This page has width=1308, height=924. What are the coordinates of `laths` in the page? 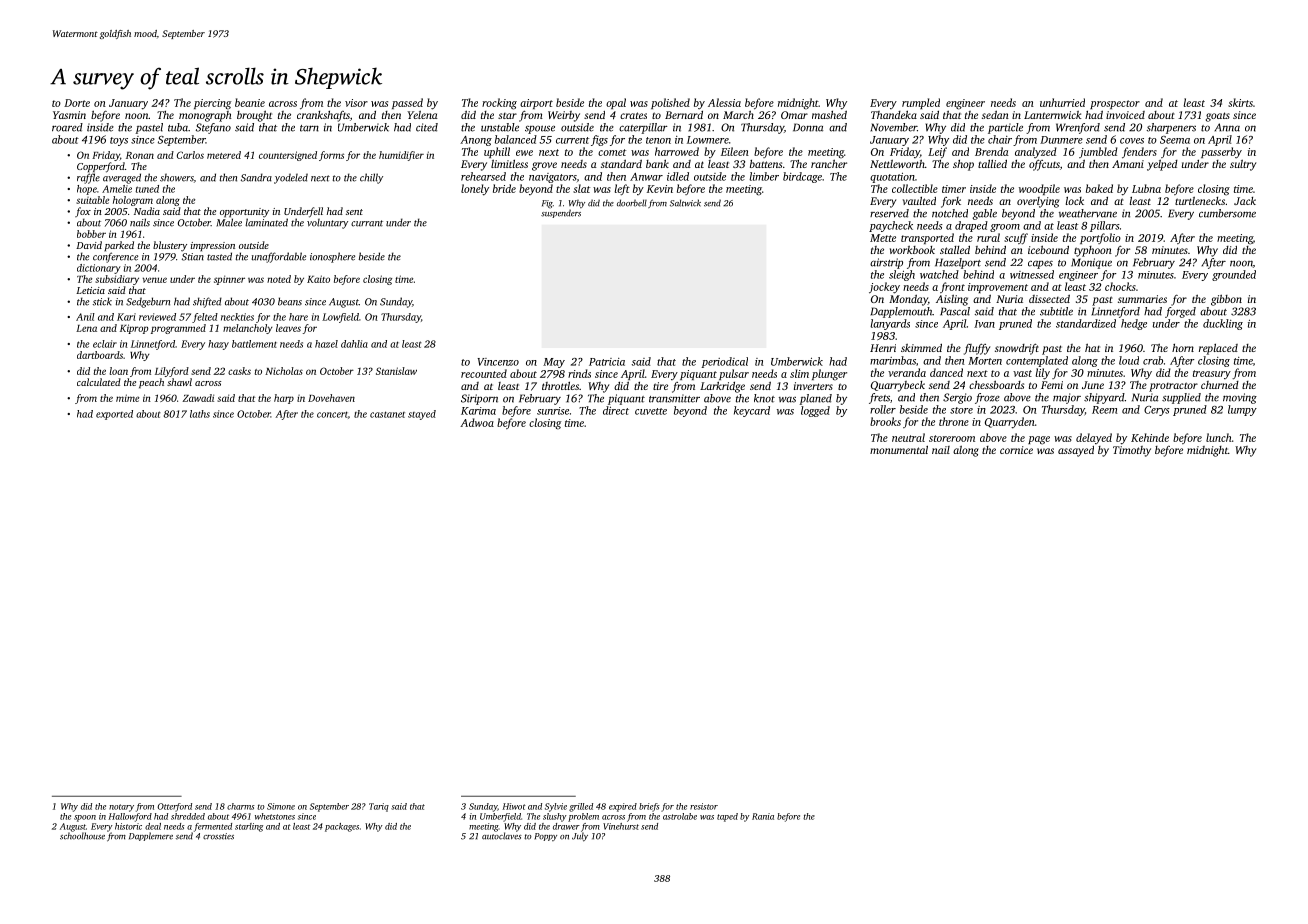 It's located at (200, 414).
